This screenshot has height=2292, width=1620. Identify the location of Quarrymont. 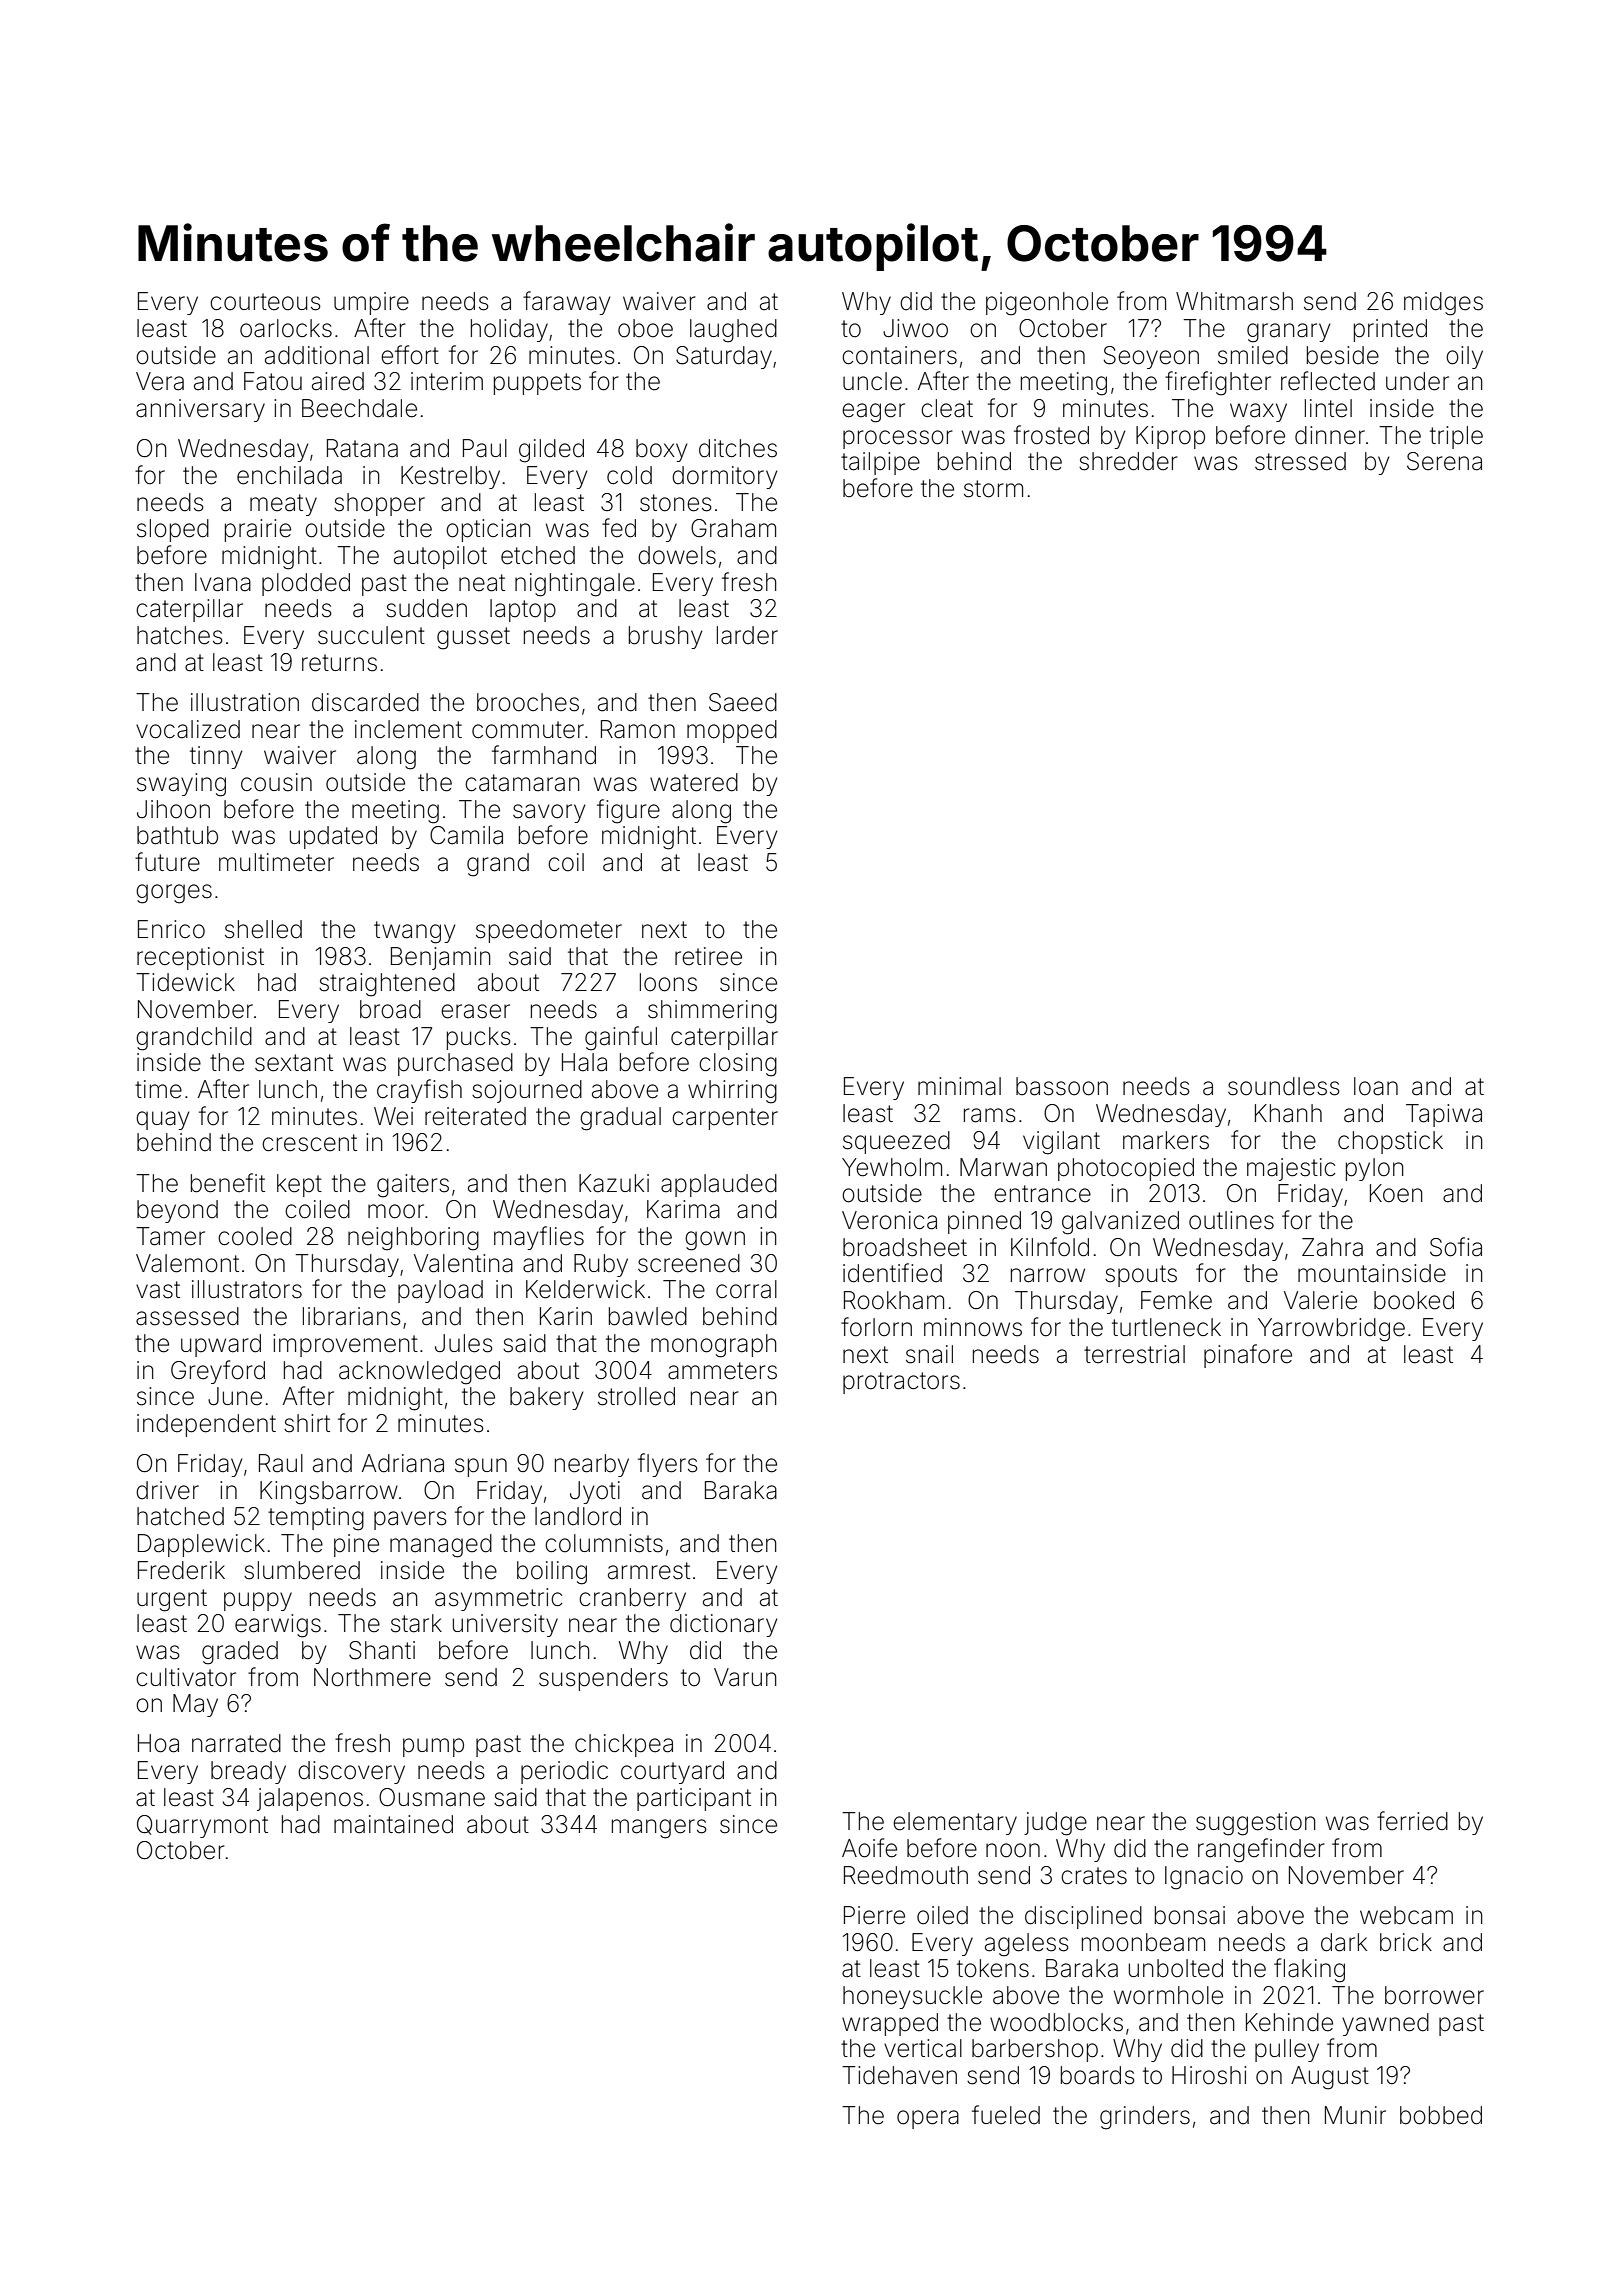
(202, 1826).
